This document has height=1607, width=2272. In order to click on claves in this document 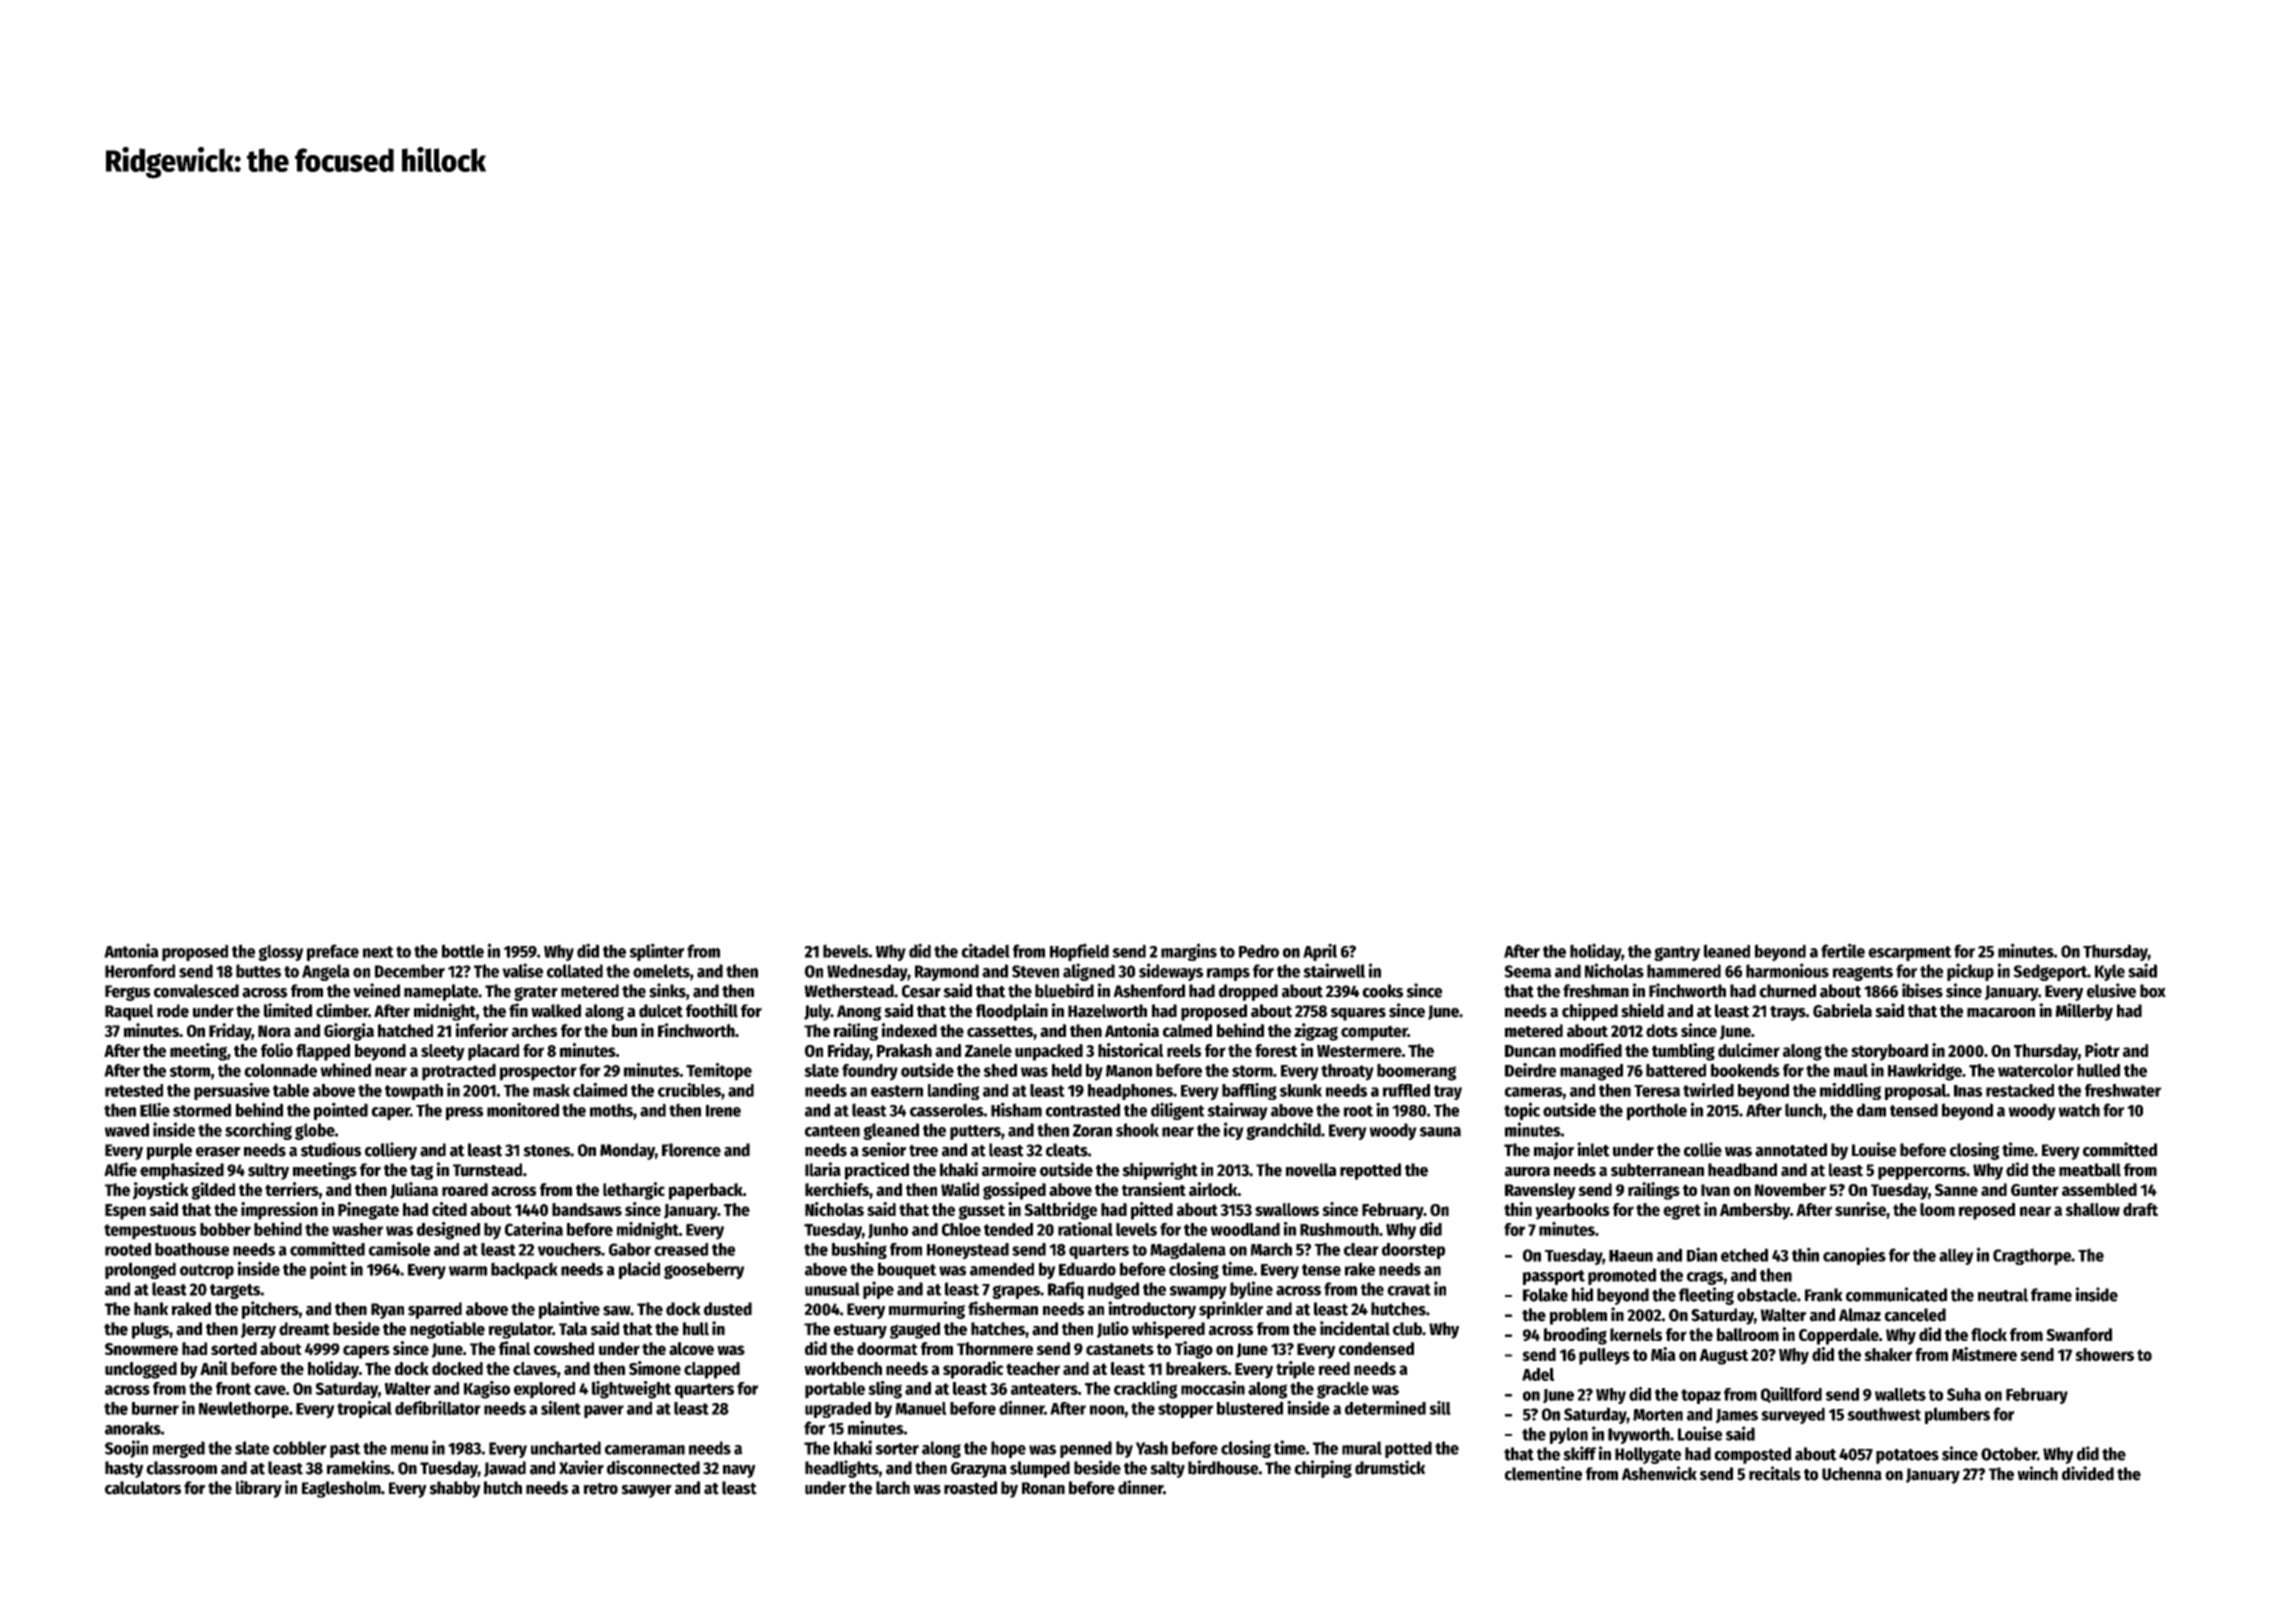, I will do `click(535, 1368)`.
